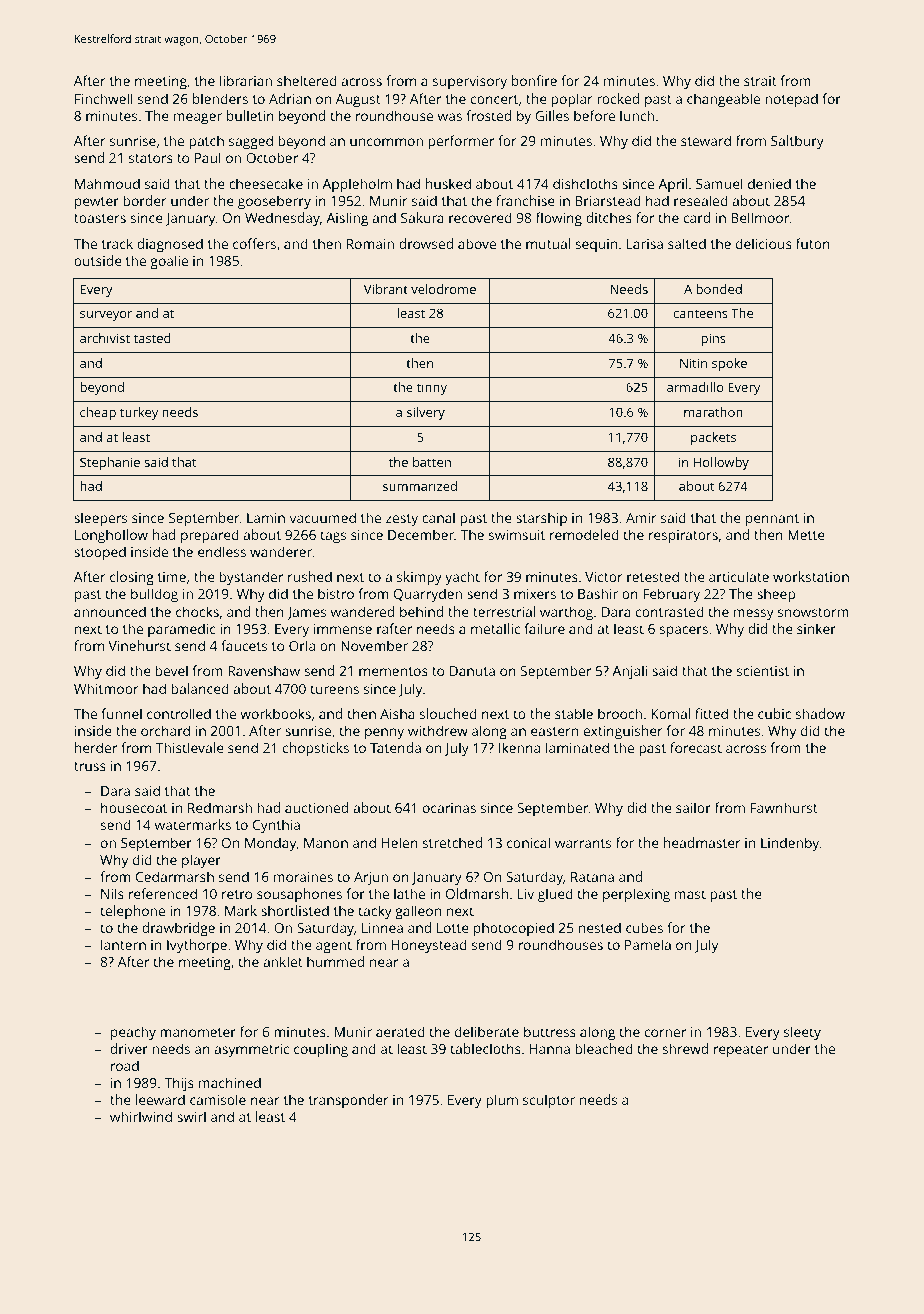 The width and height of the screenshot is (924, 1314). I want to click on coffers, so click(254, 243).
